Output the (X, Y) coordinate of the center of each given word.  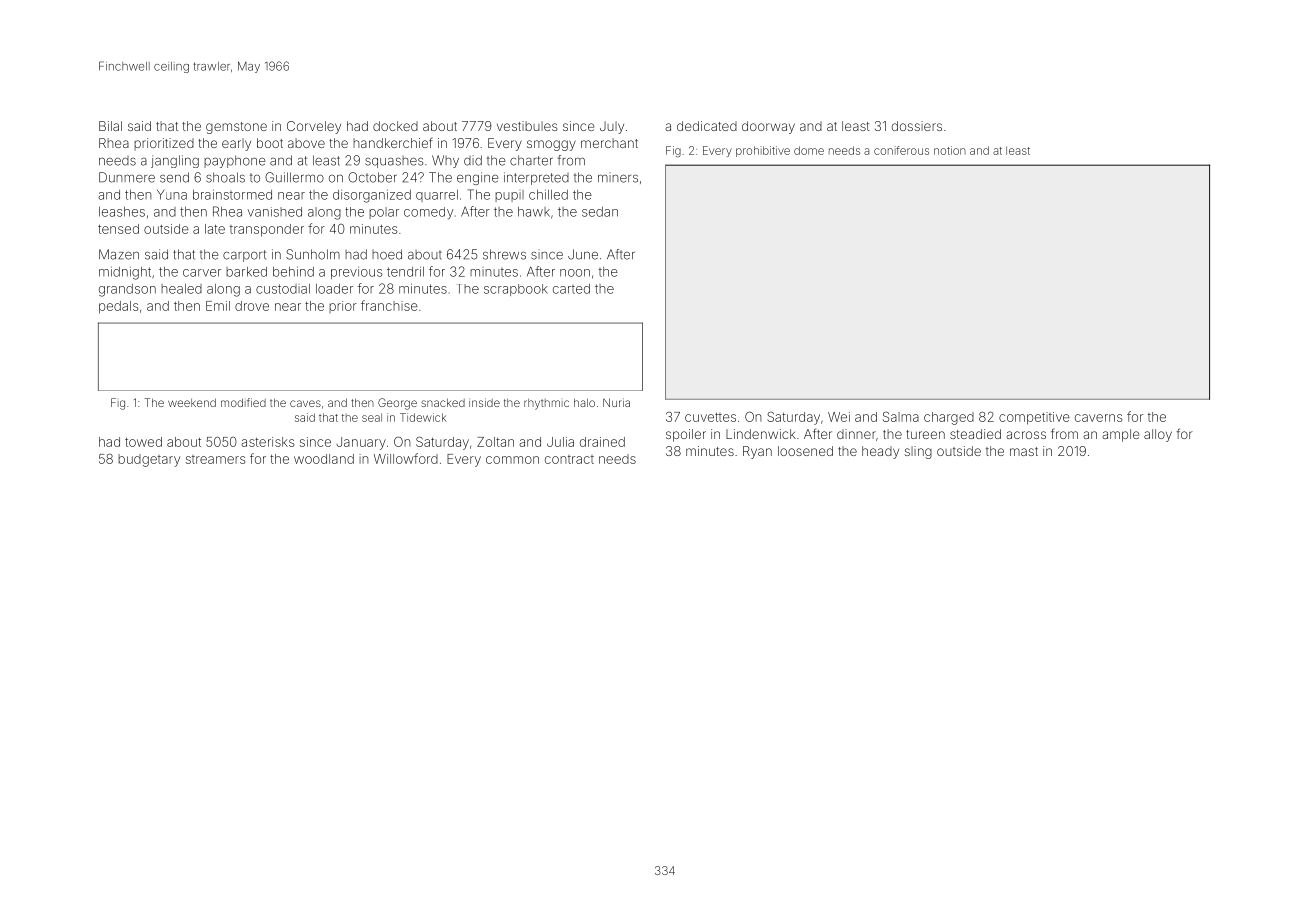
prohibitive (763, 151)
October (372, 177)
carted (571, 289)
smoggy (551, 145)
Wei (839, 417)
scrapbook (516, 290)
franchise (389, 305)
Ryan (757, 452)
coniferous (901, 150)
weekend (192, 402)
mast (1024, 451)
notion (950, 150)
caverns (1098, 418)
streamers (215, 459)
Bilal (110, 126)
